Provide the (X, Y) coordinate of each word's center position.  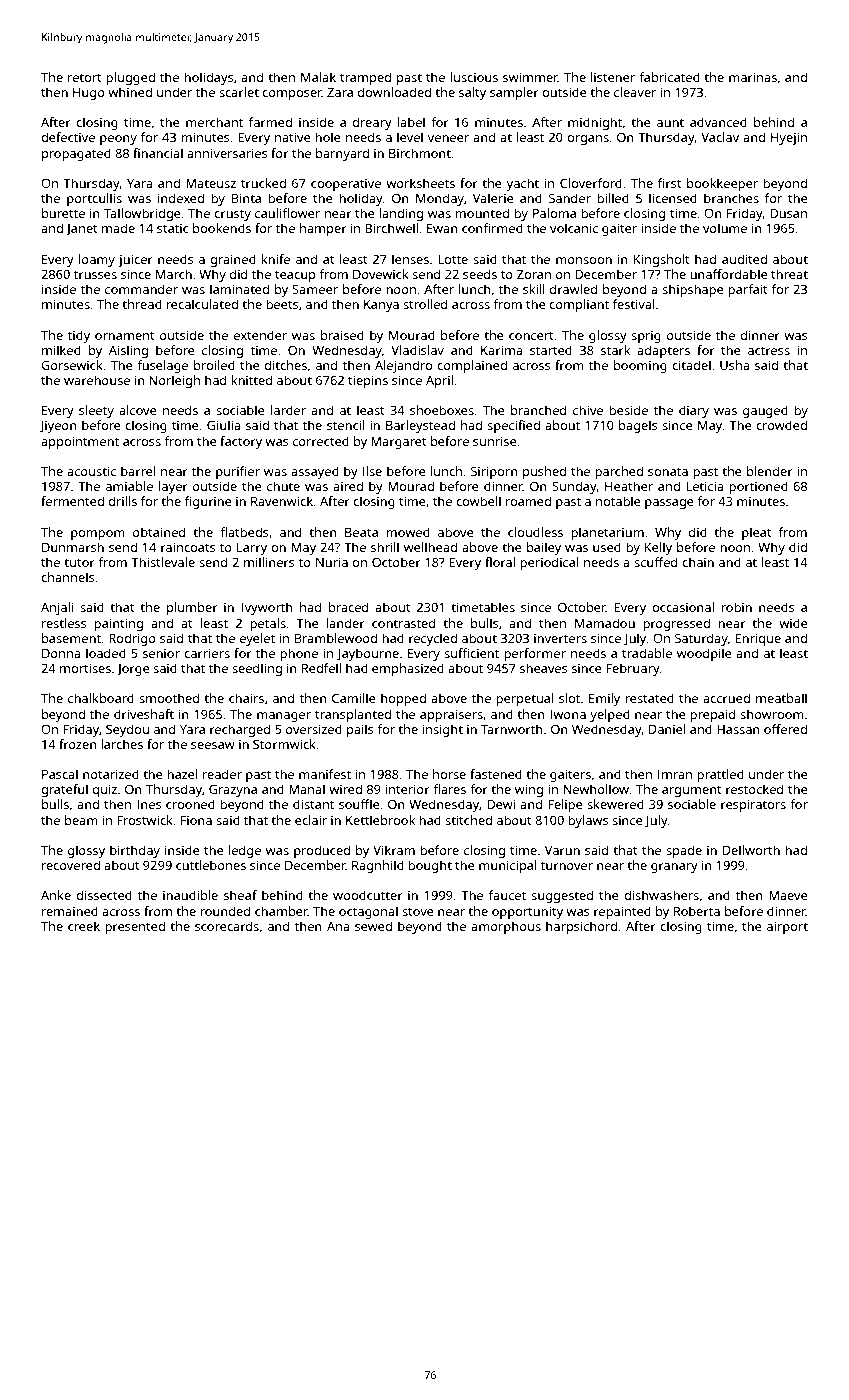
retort (85, 77)
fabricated (669, 77)
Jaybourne (368, 654)
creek (84, 926)
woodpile (704, 654)
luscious (474, 77)
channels (68, 577)
